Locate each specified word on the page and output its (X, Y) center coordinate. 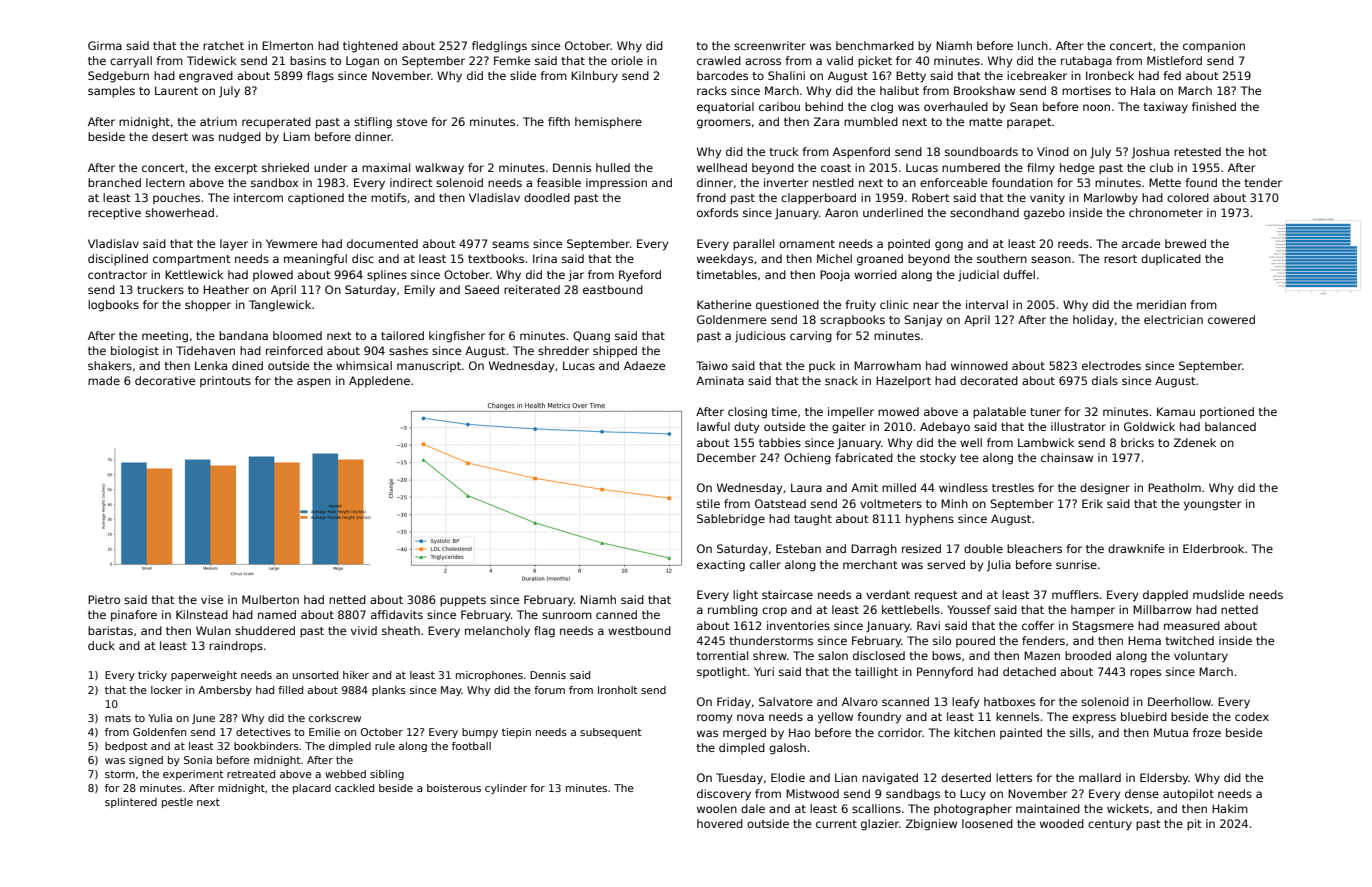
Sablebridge (731, 520)
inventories (798, 625)
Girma (105, 45)
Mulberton (270, 599)
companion (1214, 47)
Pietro (104, 599)
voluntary (1201, 657)
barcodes (722, 75)
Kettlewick (194, 274)
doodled (547, 197)
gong (949, 246)
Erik (1092, 503)
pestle (177, 803)
